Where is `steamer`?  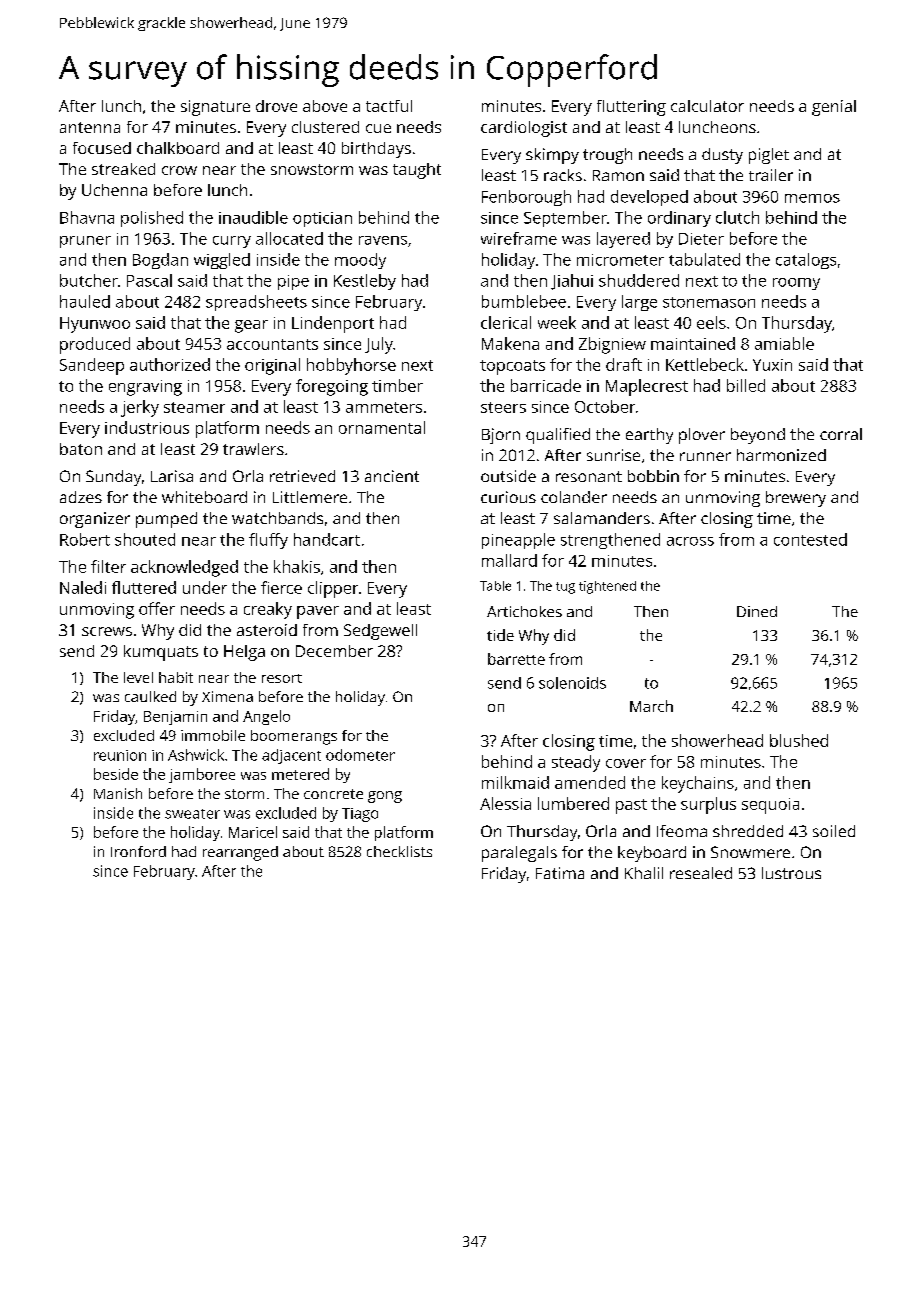
steamer is located at coordinates (194, 407).
